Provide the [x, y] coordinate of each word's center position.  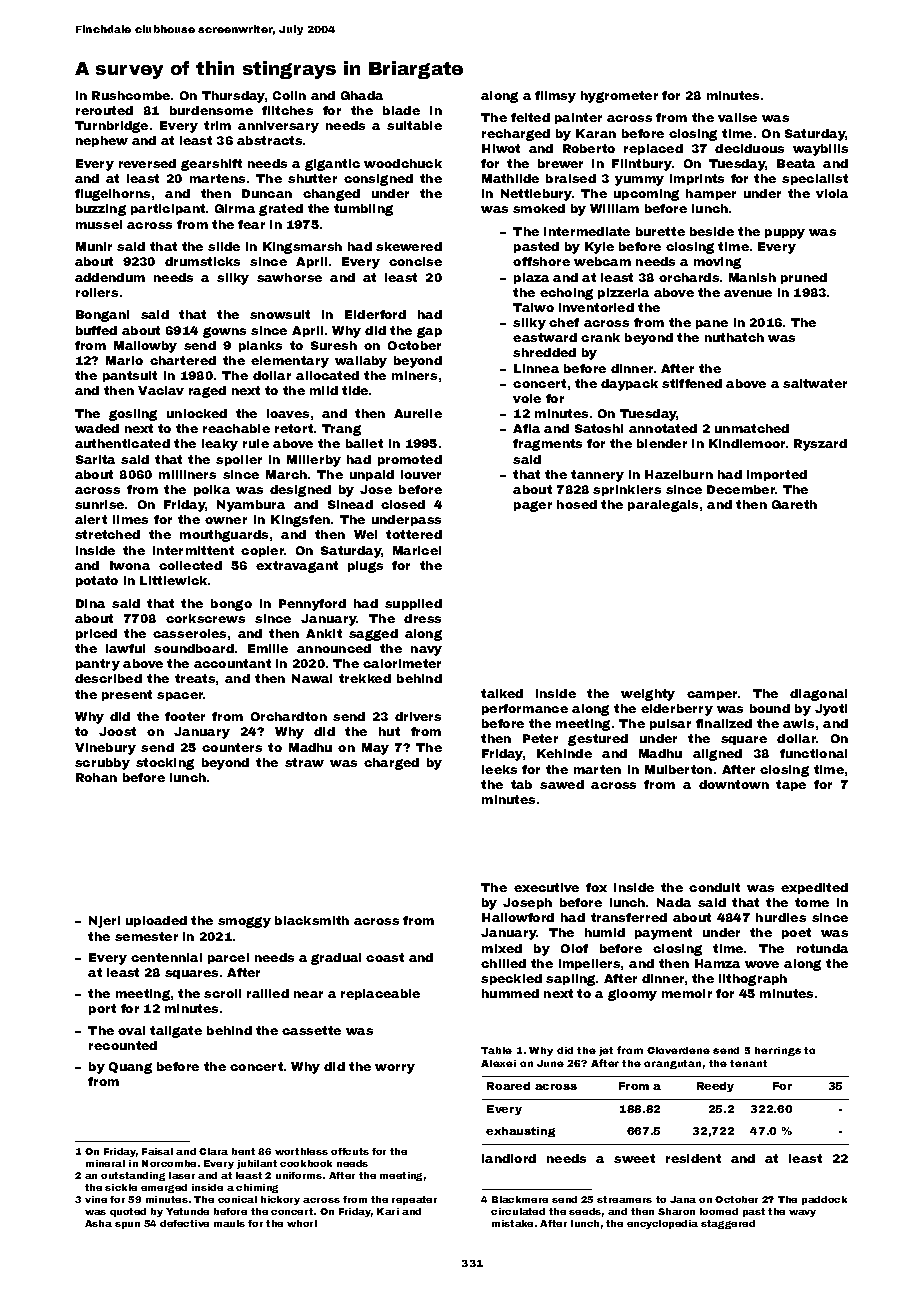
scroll [222, 993]
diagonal [818, 695]
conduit [714, 887]
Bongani [102, 316]
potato [97, 581]
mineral [105, 1163]
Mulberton [678, 769]
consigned [378, 180]
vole [527, 398]
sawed [562, 784]
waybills [820, 150]
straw [304, 762]
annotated [663, 428]
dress [422, 618]
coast [385, 957]
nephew [102, 141]
